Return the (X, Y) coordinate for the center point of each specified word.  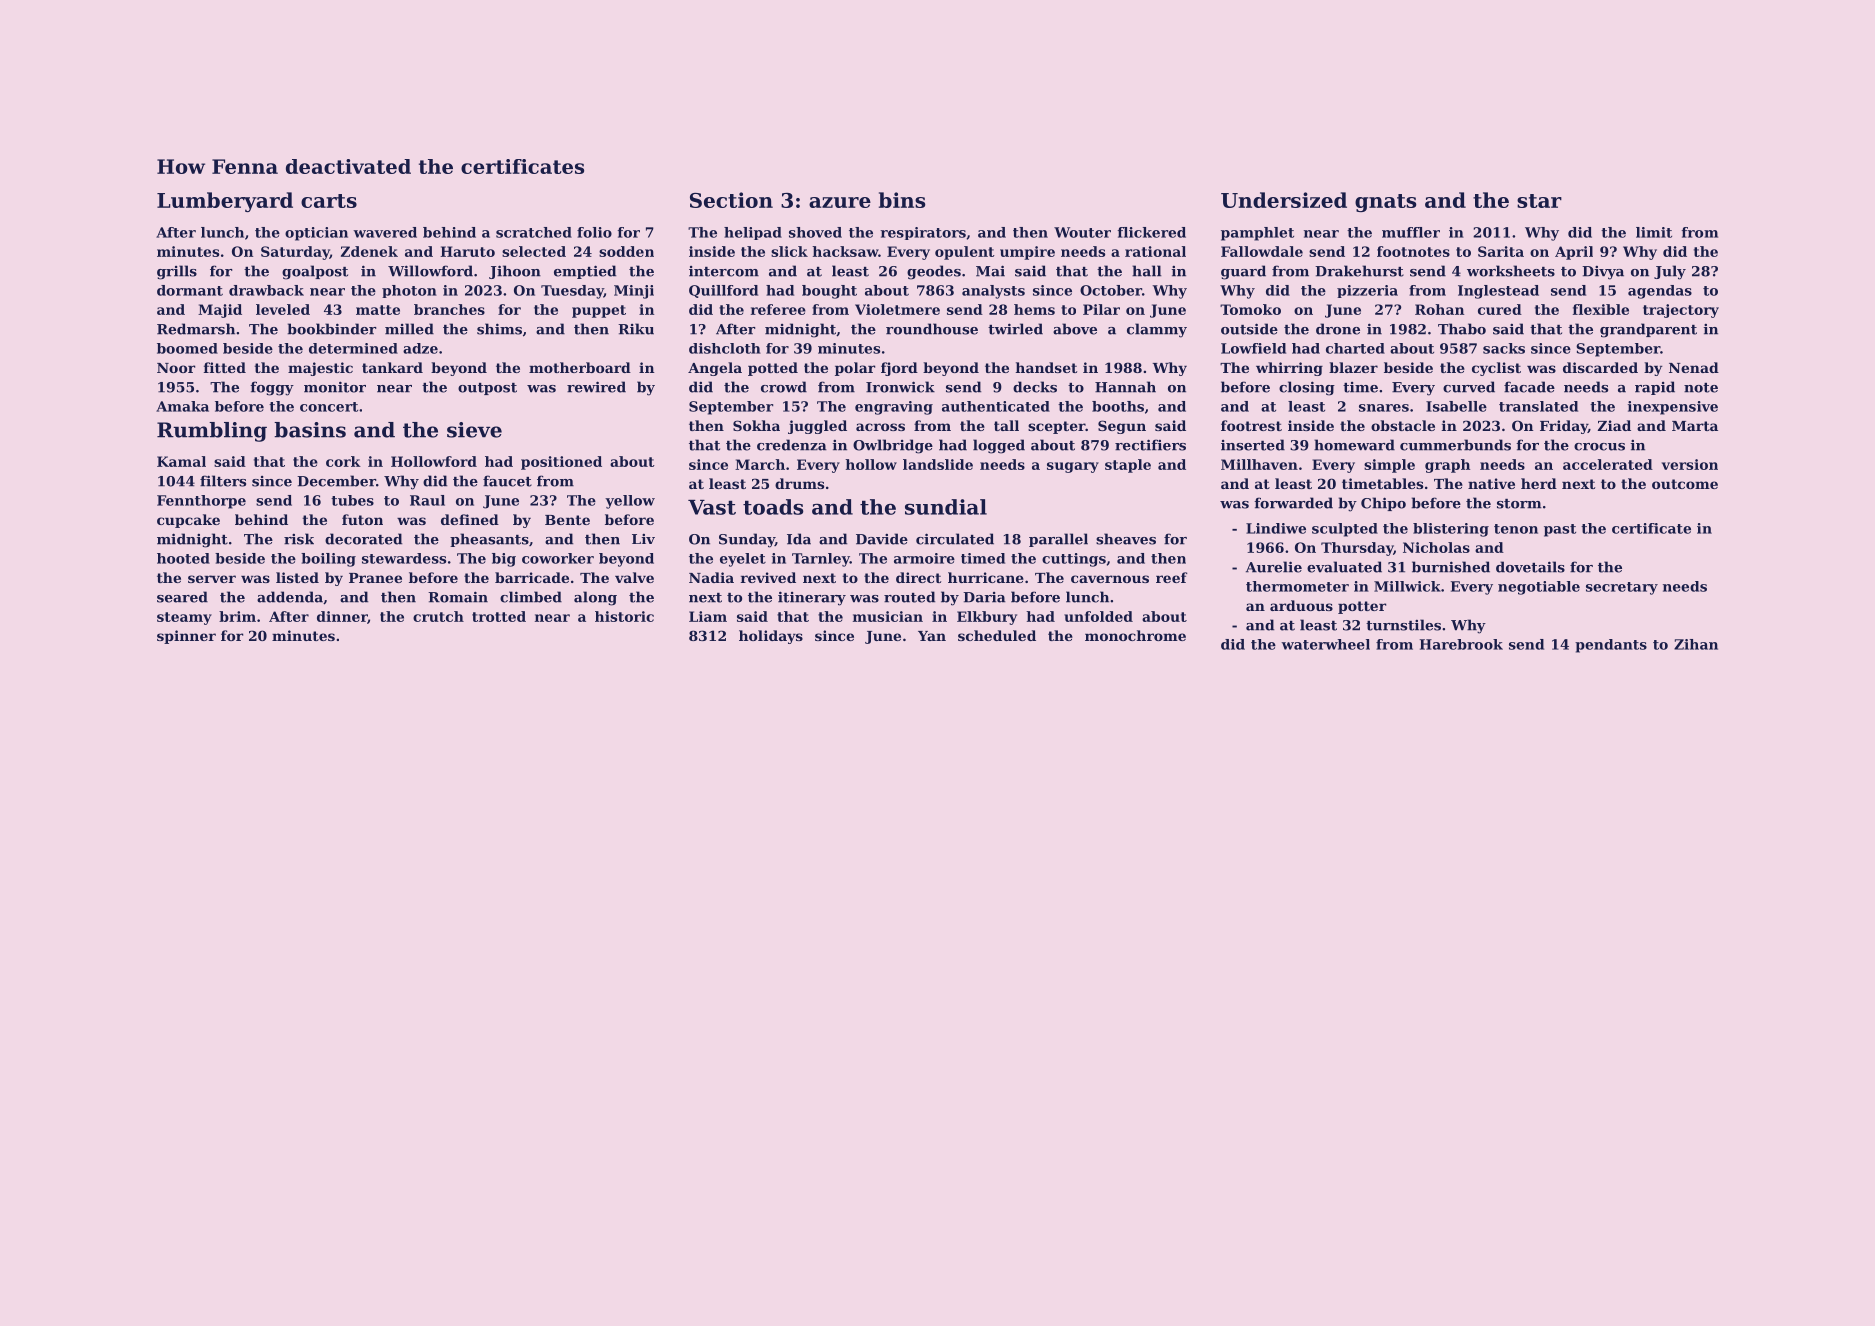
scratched (534, 232)
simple (1389, 466)
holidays (771, 637)
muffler (1411, 232)
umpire (1027, 253)
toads (773, 507)
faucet (507, 481)
